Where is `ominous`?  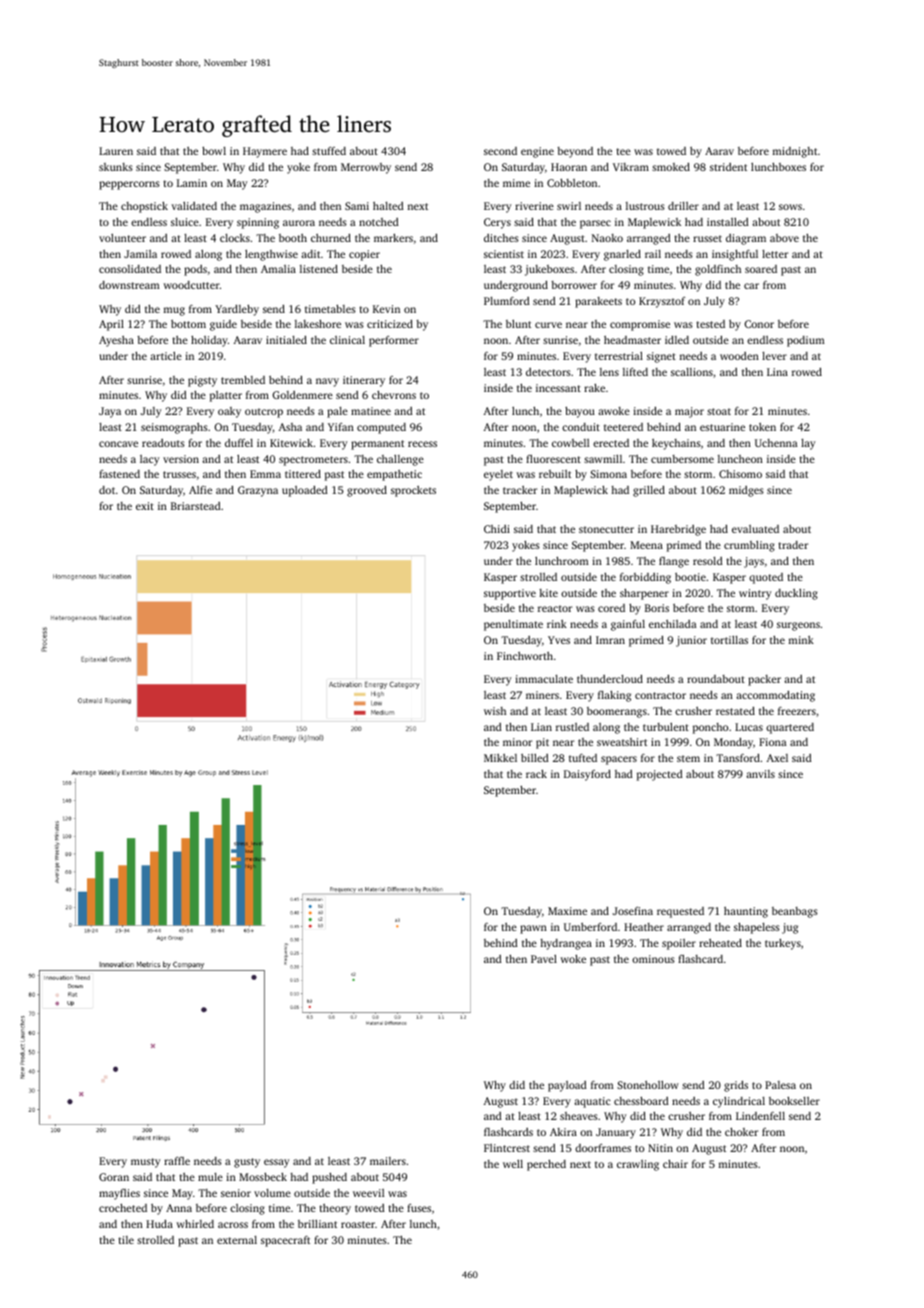 ominous is located at coordinates (653, 959).
